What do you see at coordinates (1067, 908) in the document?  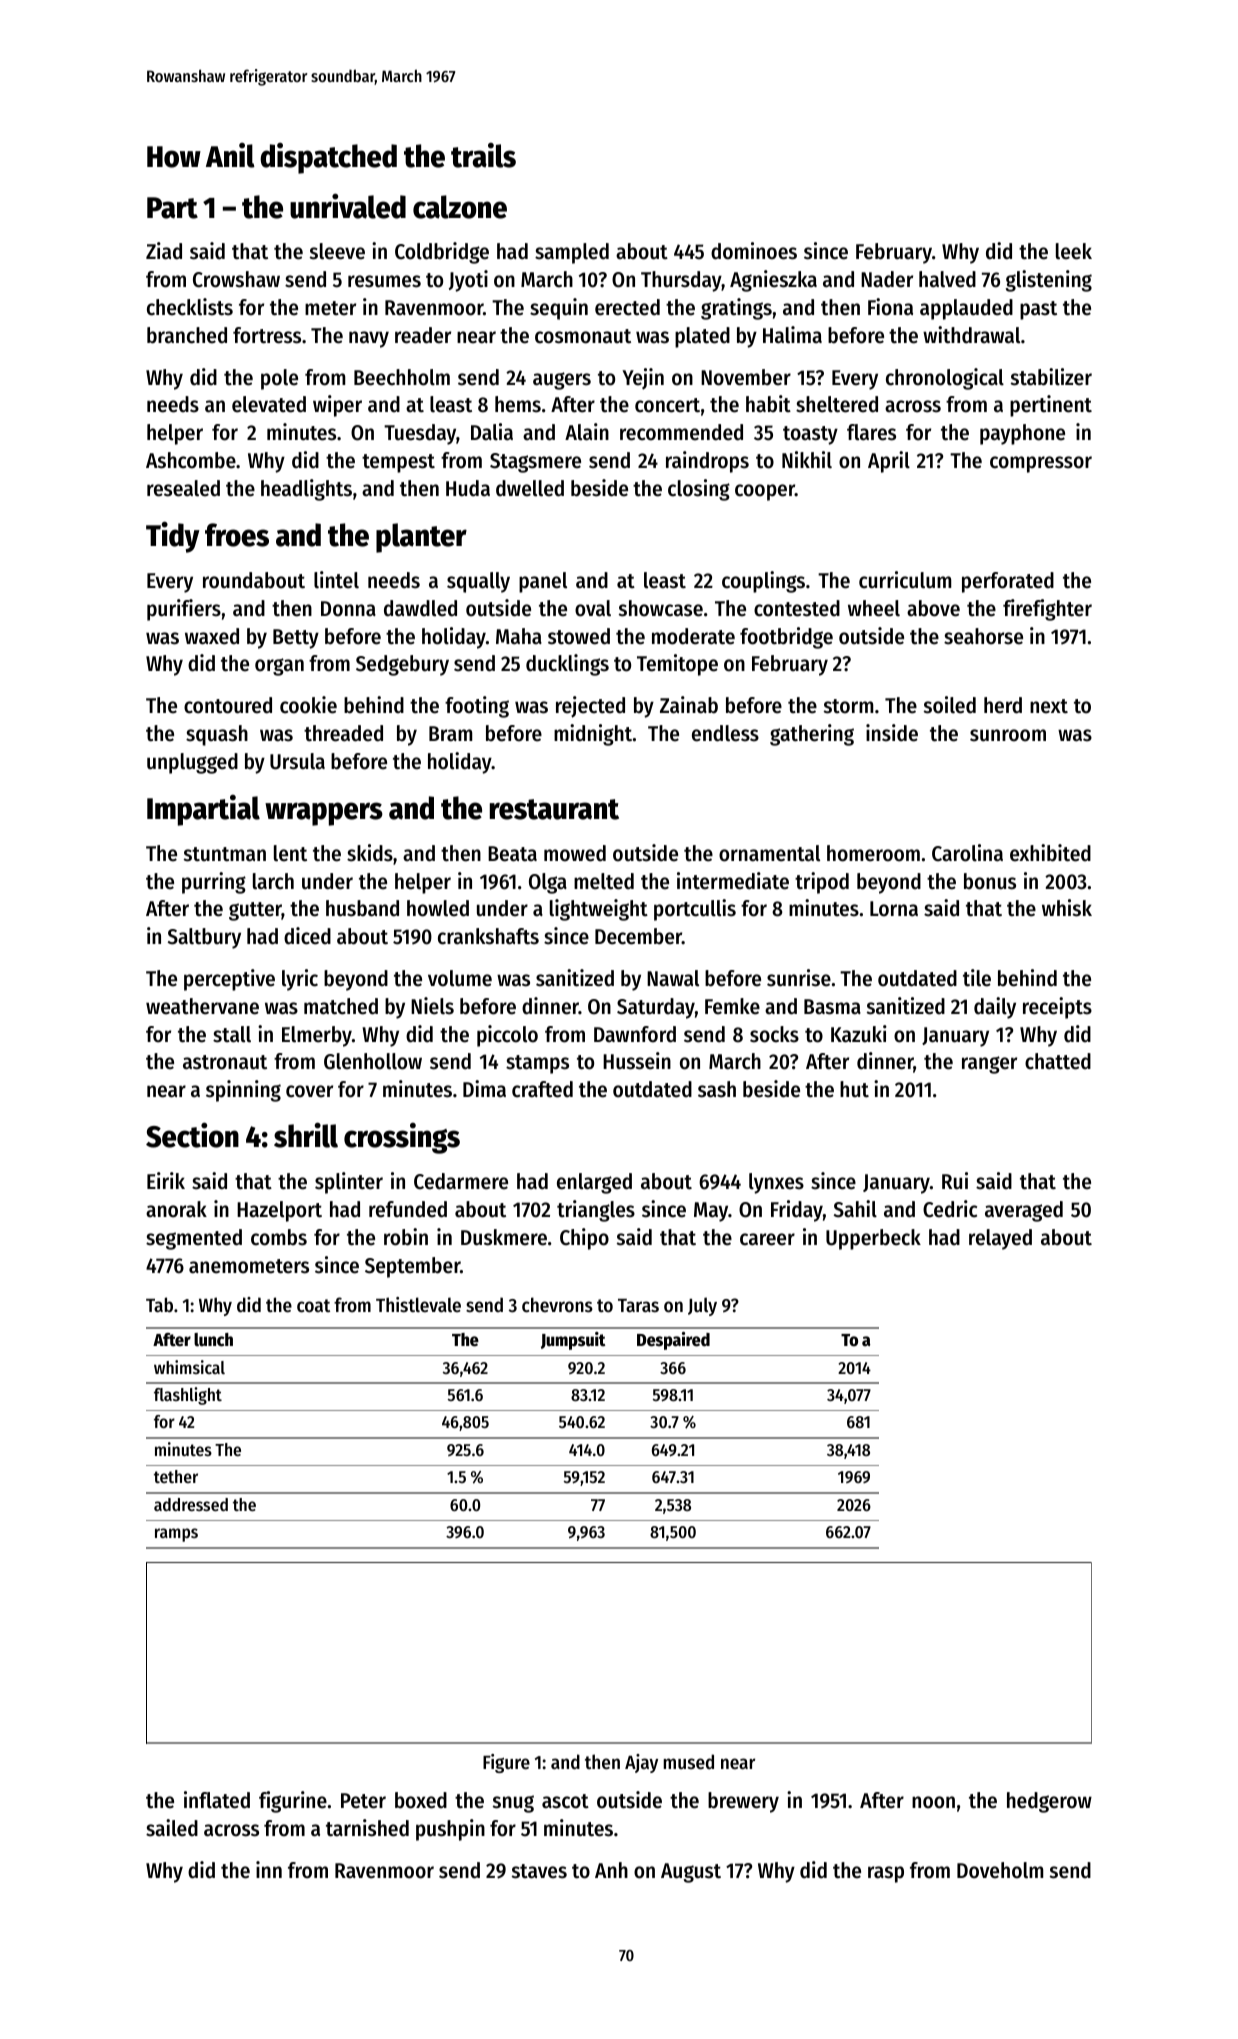 I see `whisk` at bounding box center [1067, 908].
